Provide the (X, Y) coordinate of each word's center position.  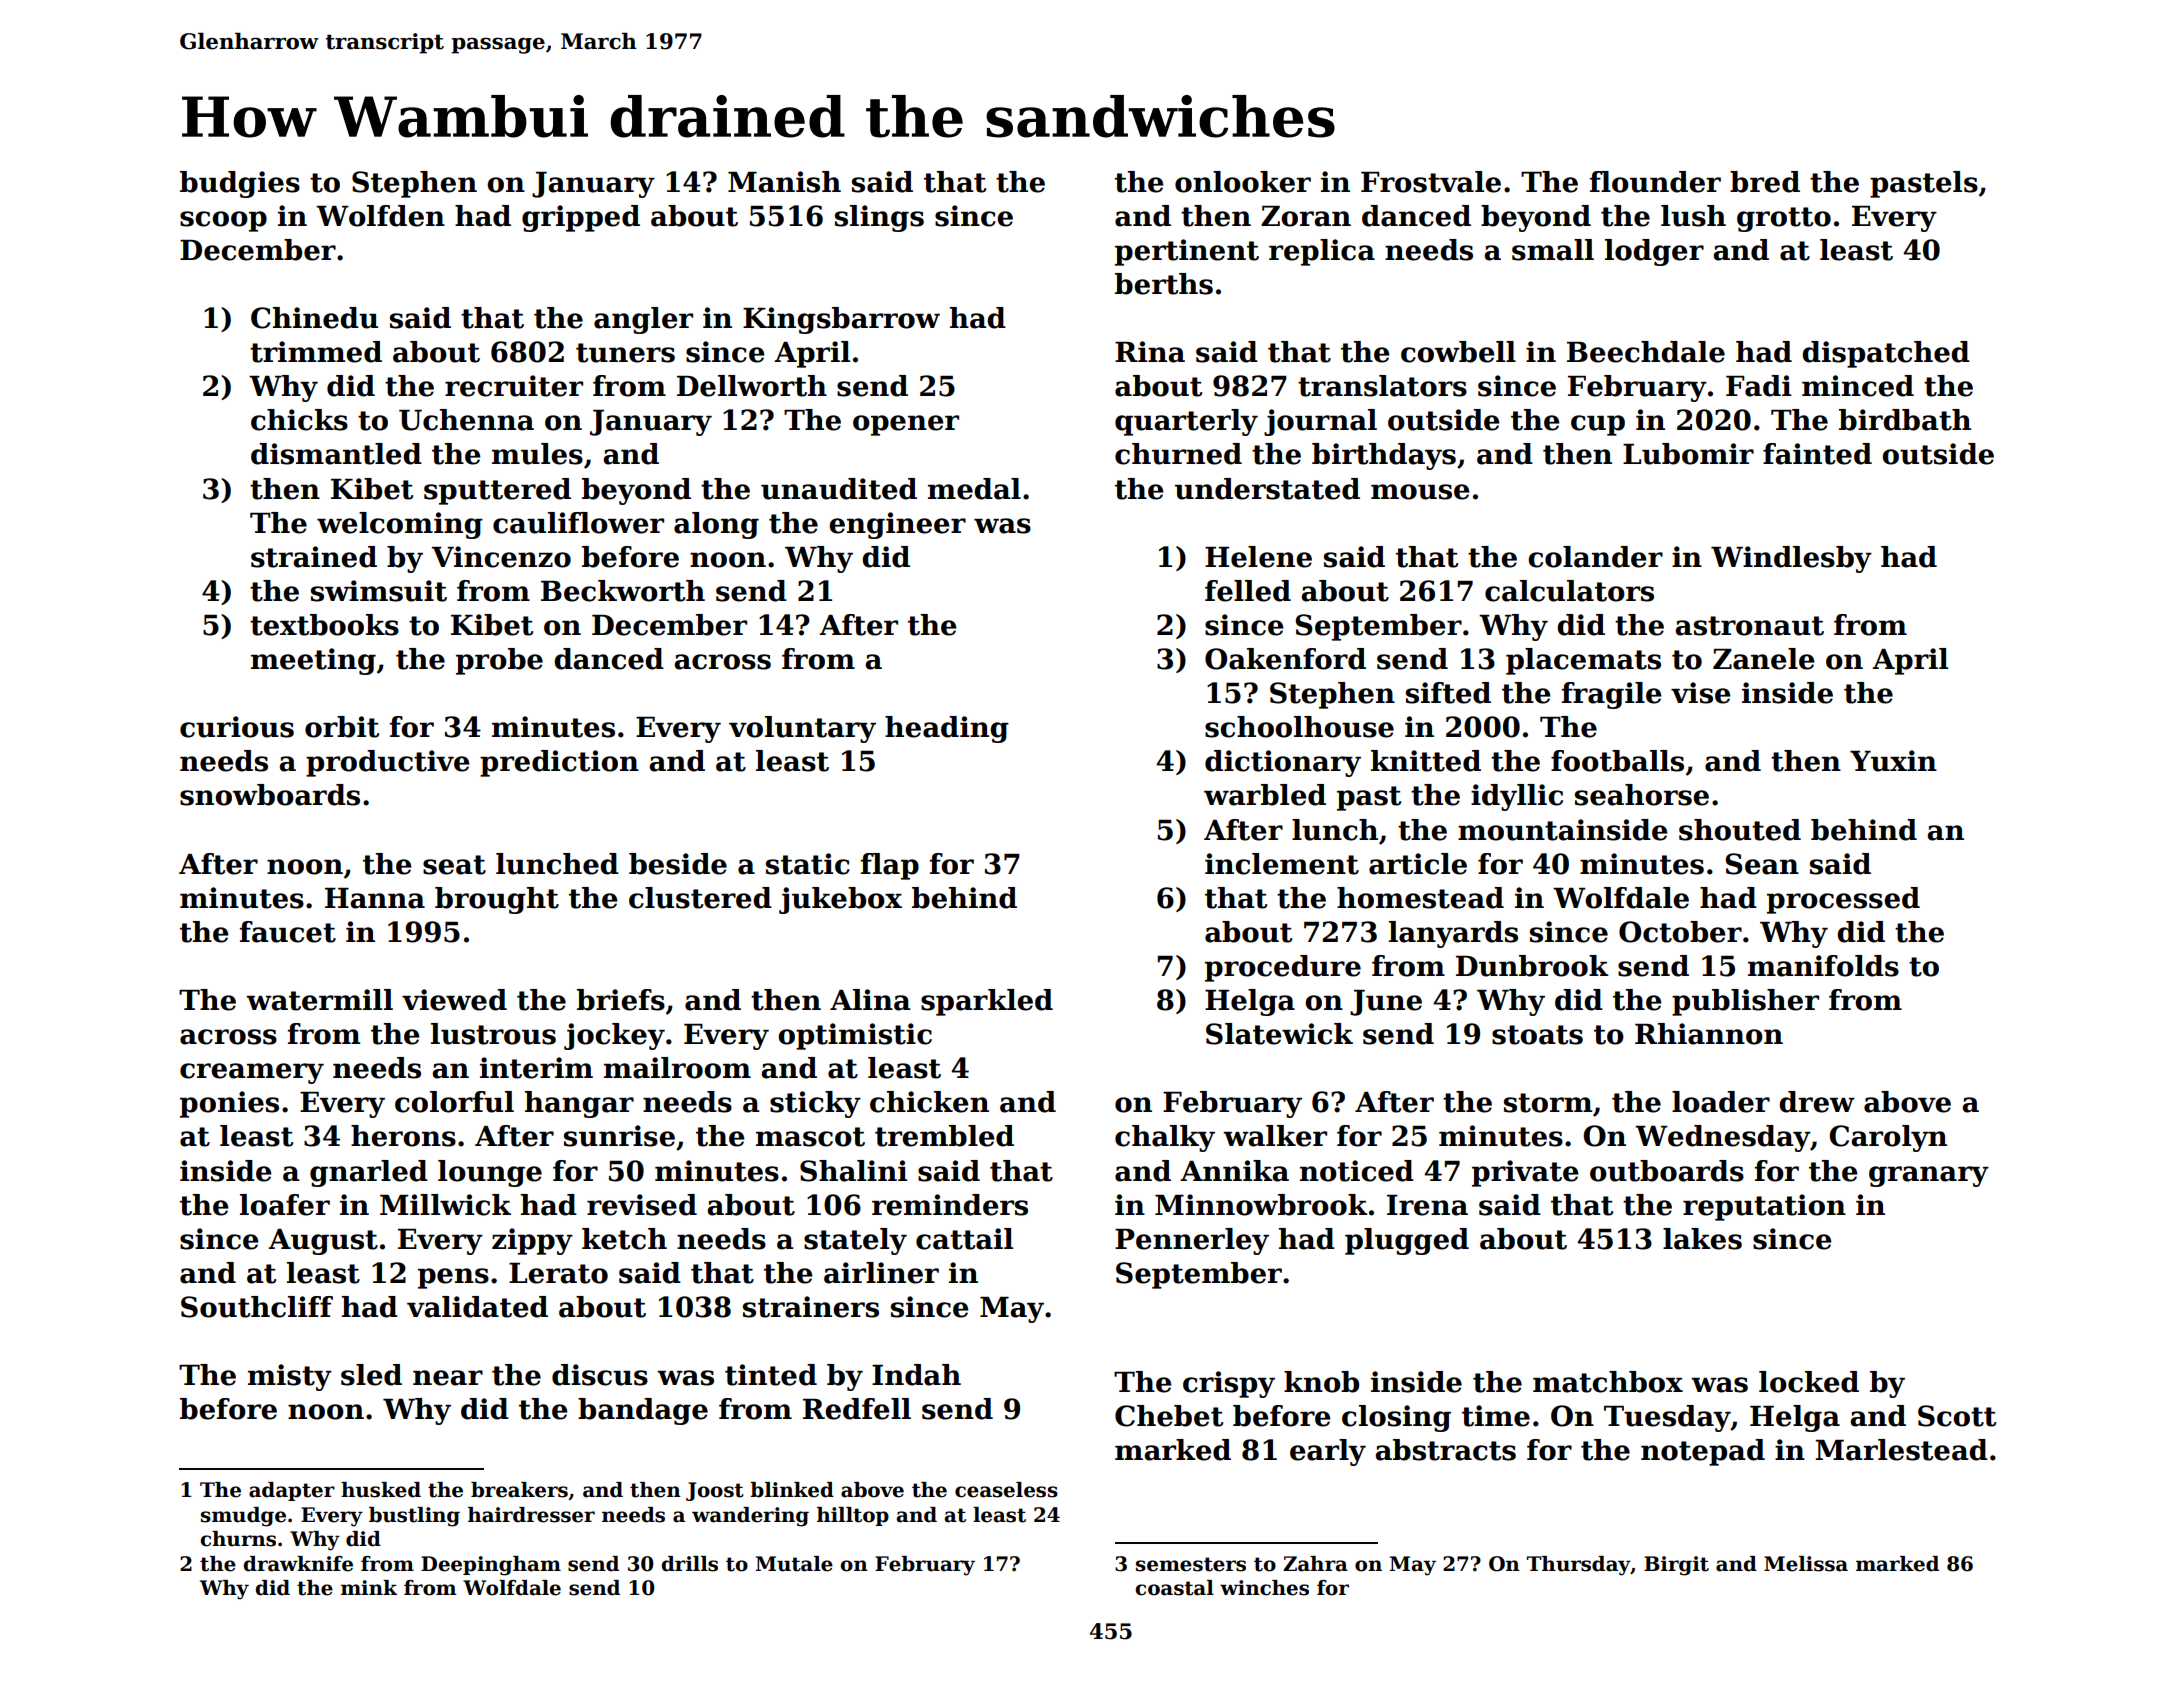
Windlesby (1791, 559)
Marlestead (1901, 1450)
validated (477, 1307)
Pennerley (1192, 1241)
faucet (288, 932)
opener (906, 425)
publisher (1745, 1002)
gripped (581, 218)
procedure (1283, 968)
